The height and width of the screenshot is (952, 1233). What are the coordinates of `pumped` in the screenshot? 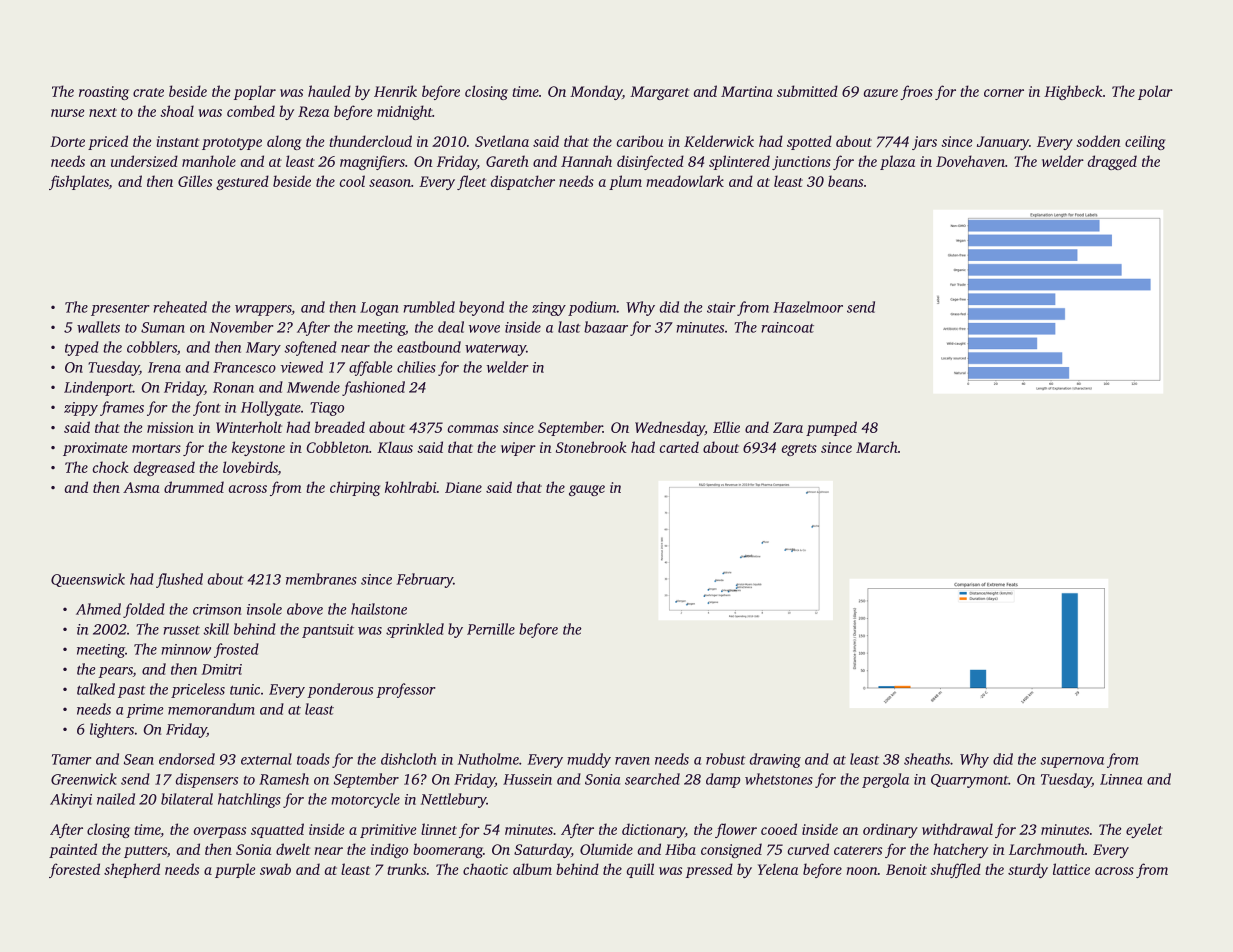 It's located at (831, 428).
